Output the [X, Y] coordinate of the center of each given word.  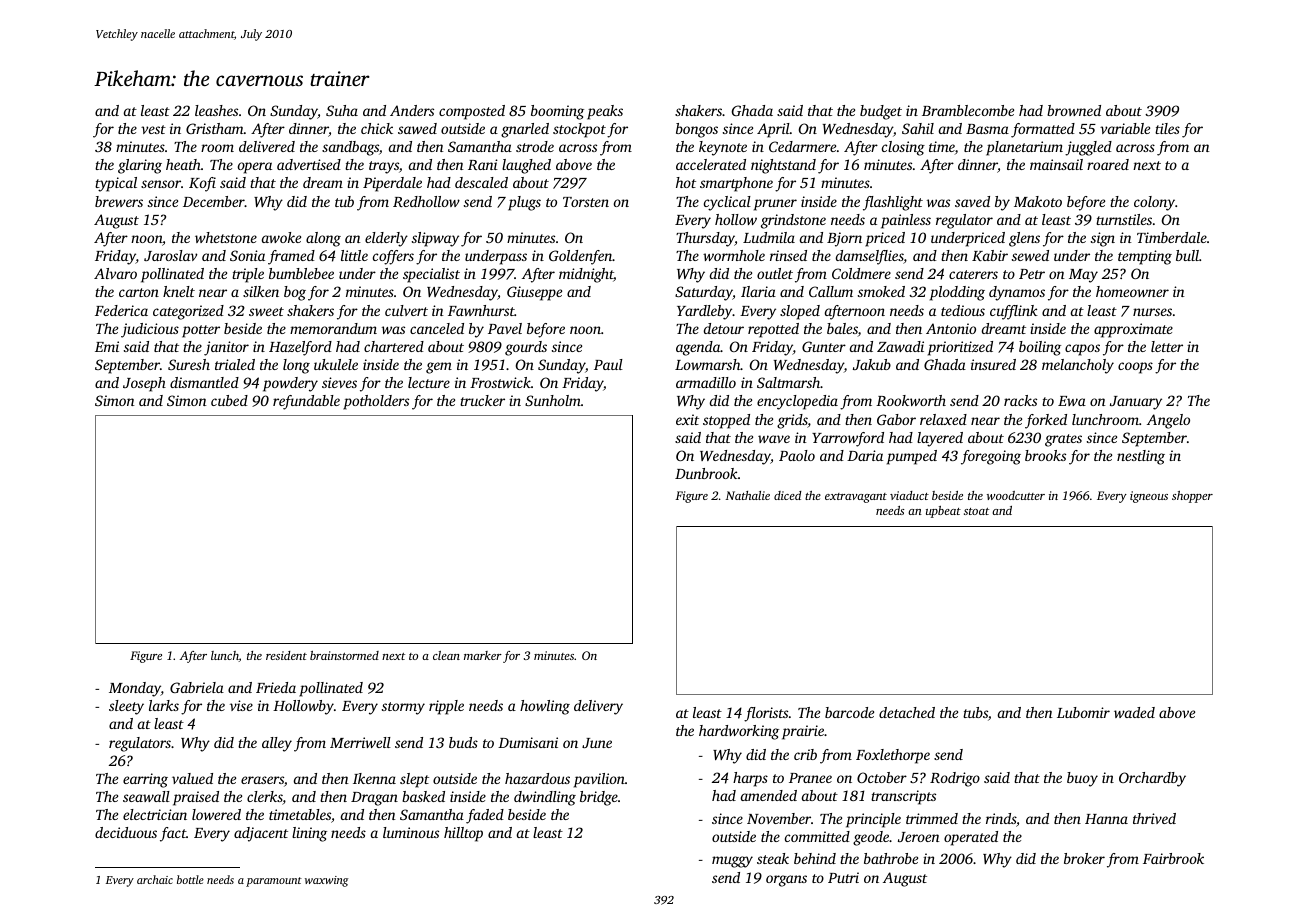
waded [1134, 712]
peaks [605, 112]
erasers [262, 780]
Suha [342, 110]
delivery [598, 707]
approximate [1133, 330]
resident [286, 655]
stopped [726, 421]
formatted [1043, 130]
